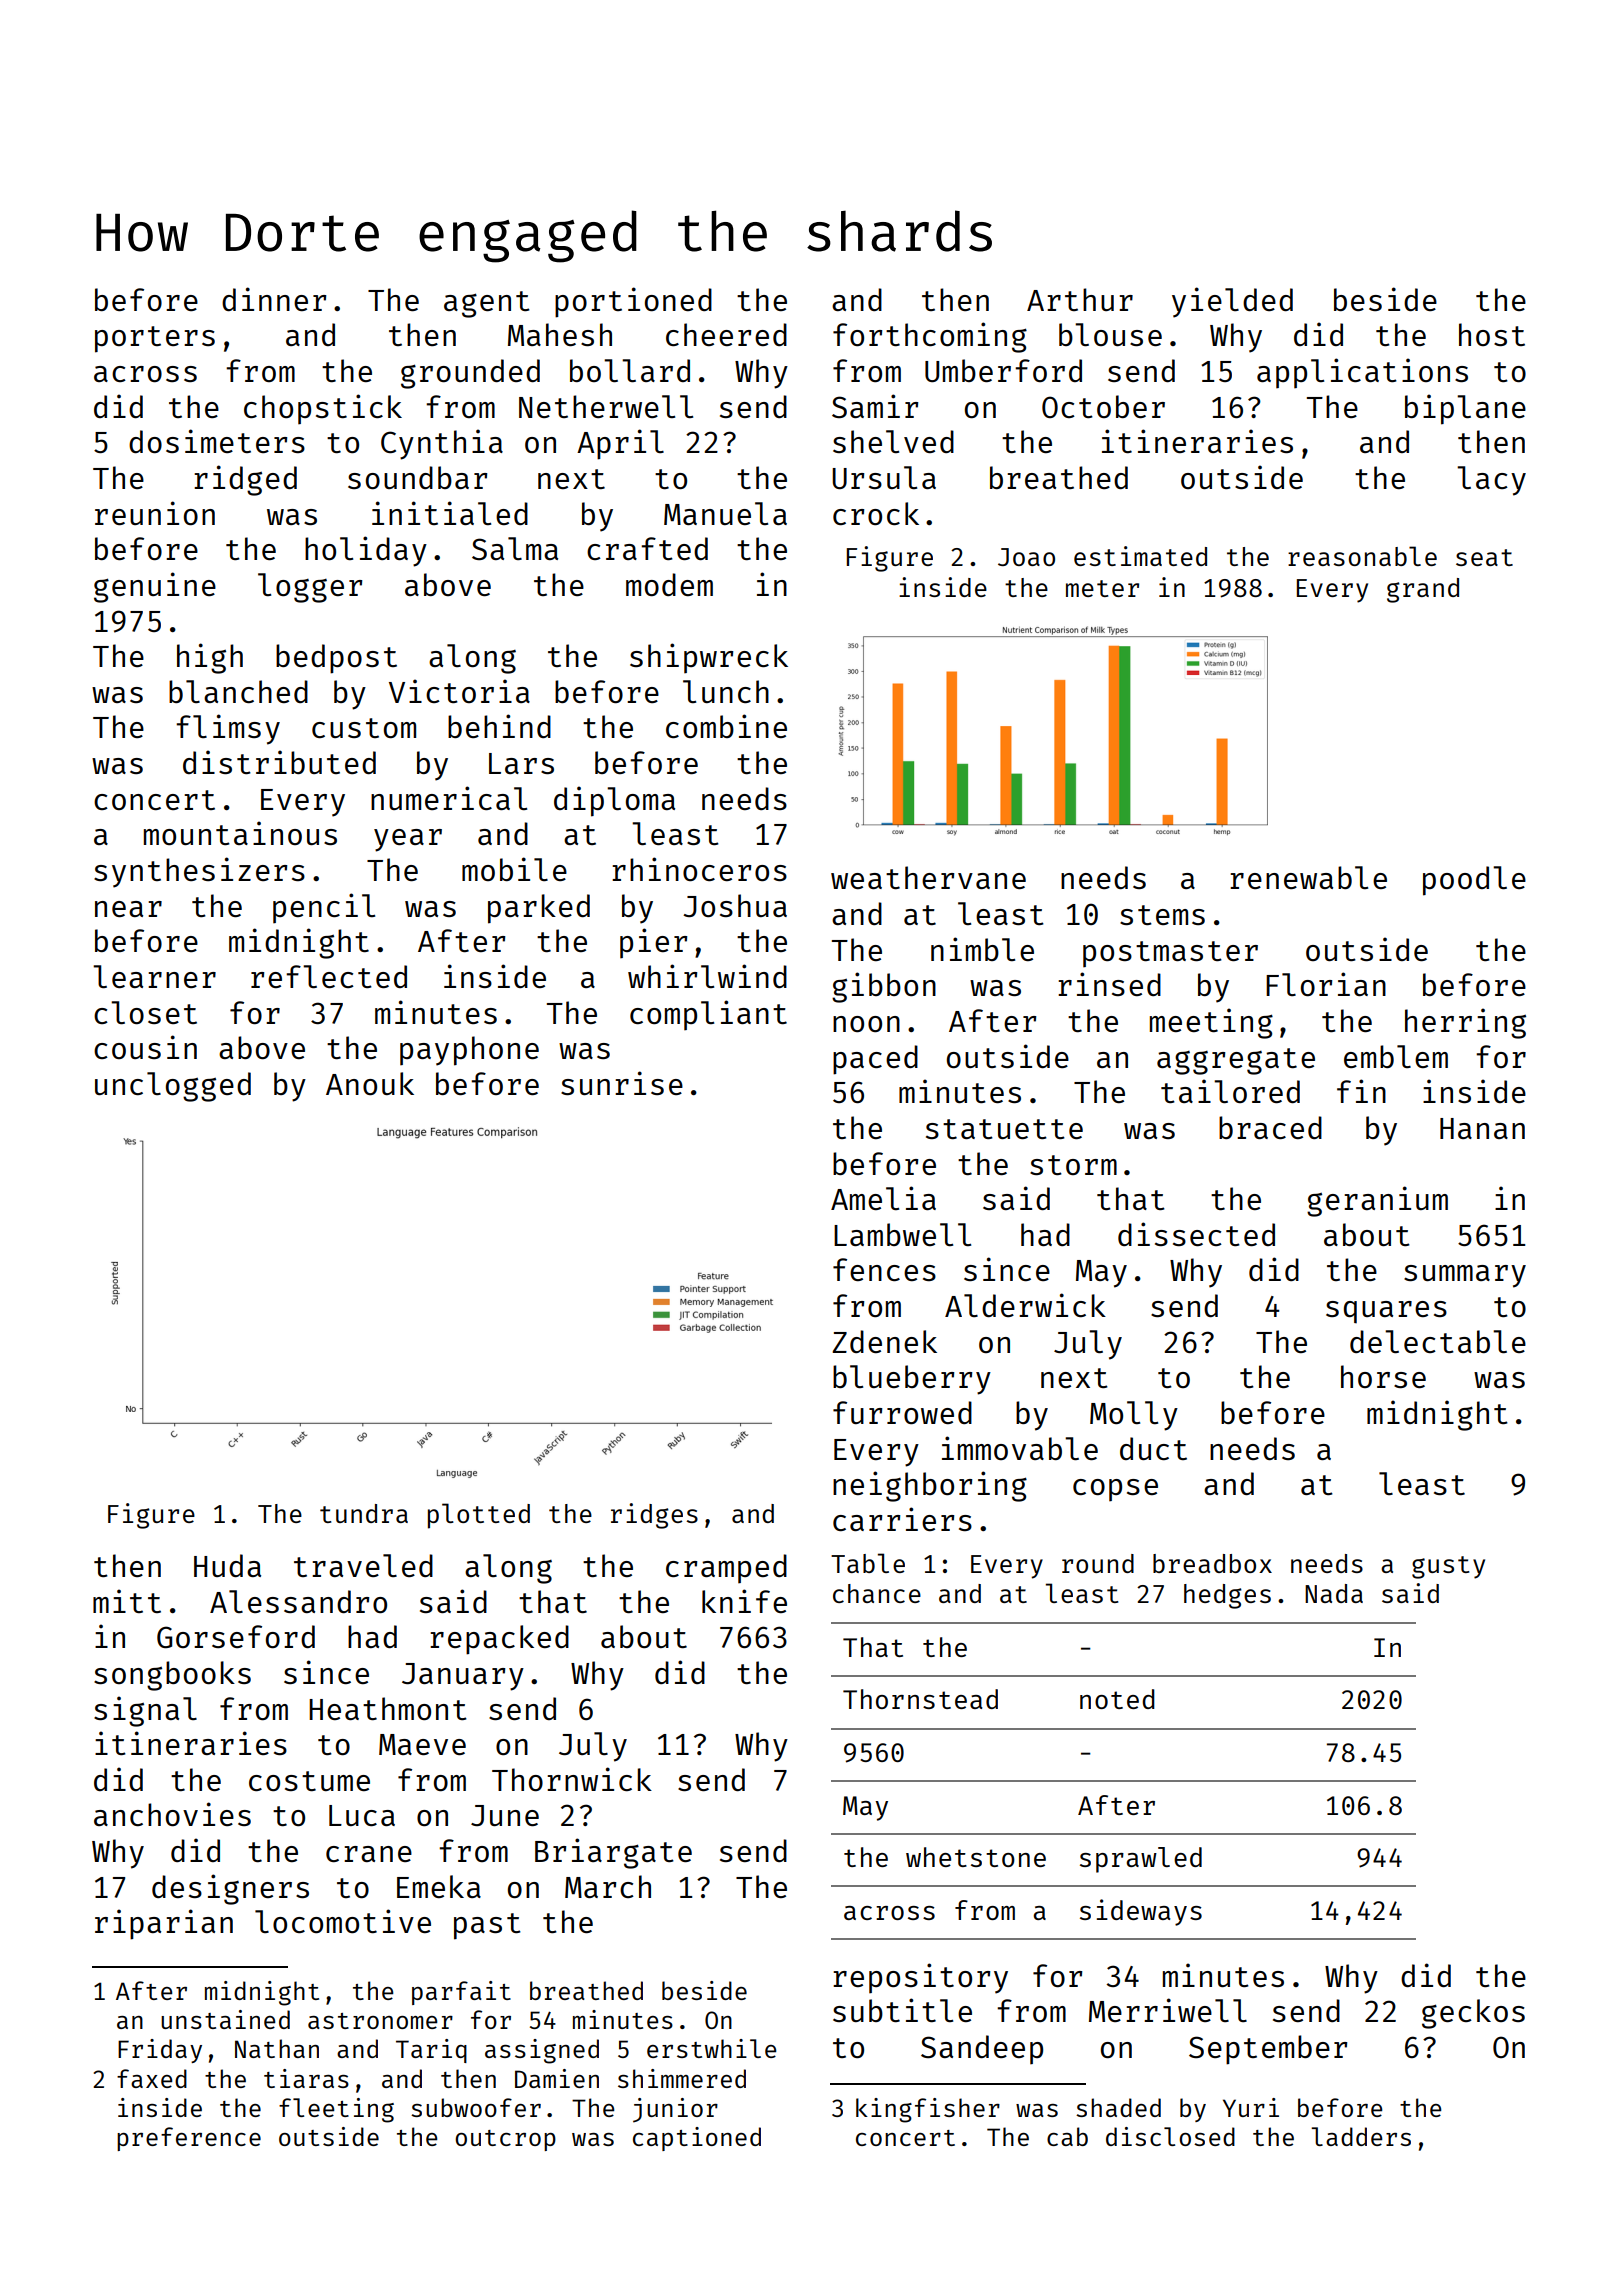 Image resolution: width=1620 pixels, height=2292 pixels. What do you see at coordinates (1232, 302) in the screenshot?
I see `yielded` at bounding box center [1232, 302].
